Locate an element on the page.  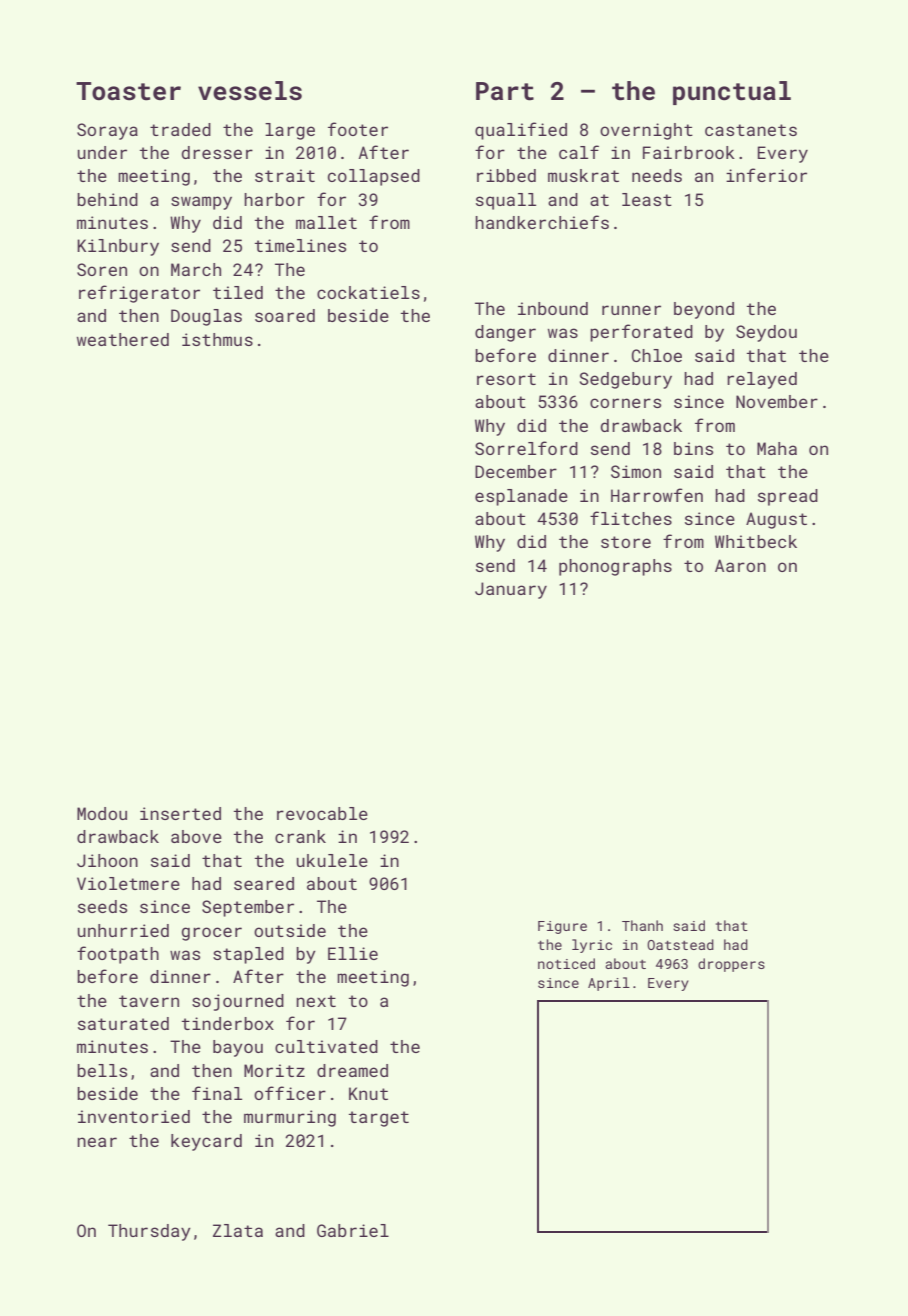
Zlata is located at coordinates (238, 1230).
